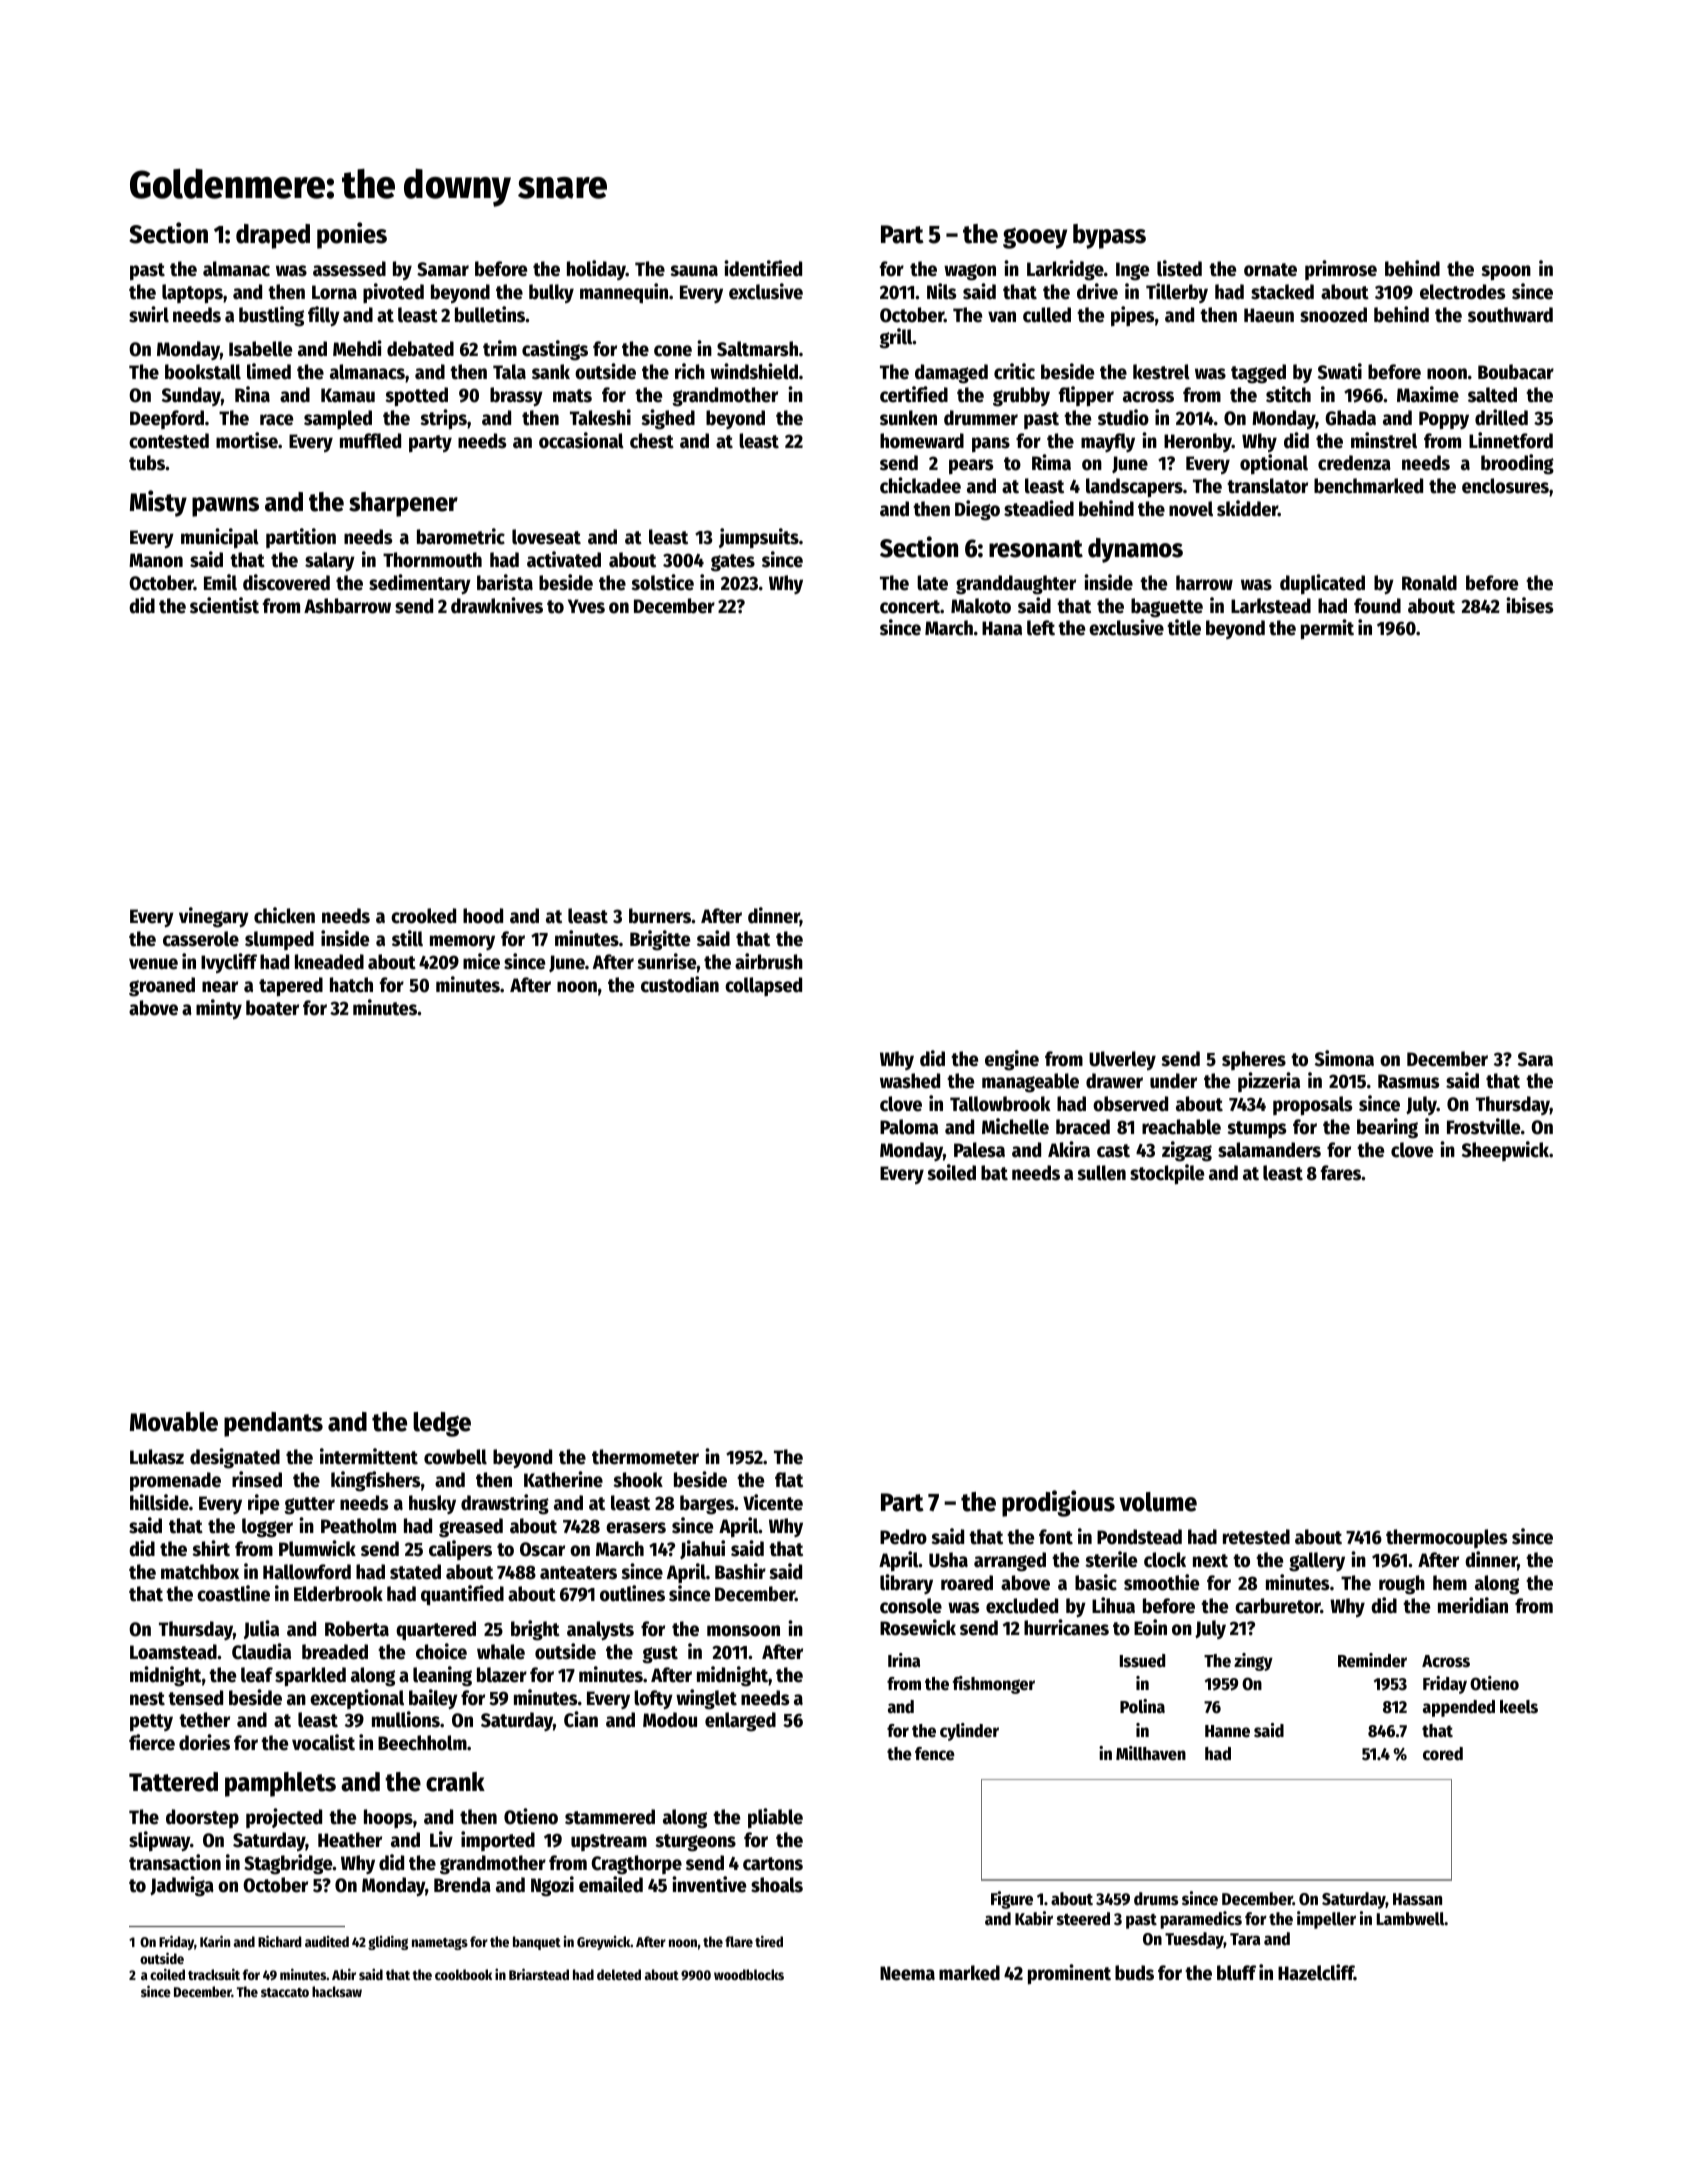  I want to click on van, so click(1002, 317).
